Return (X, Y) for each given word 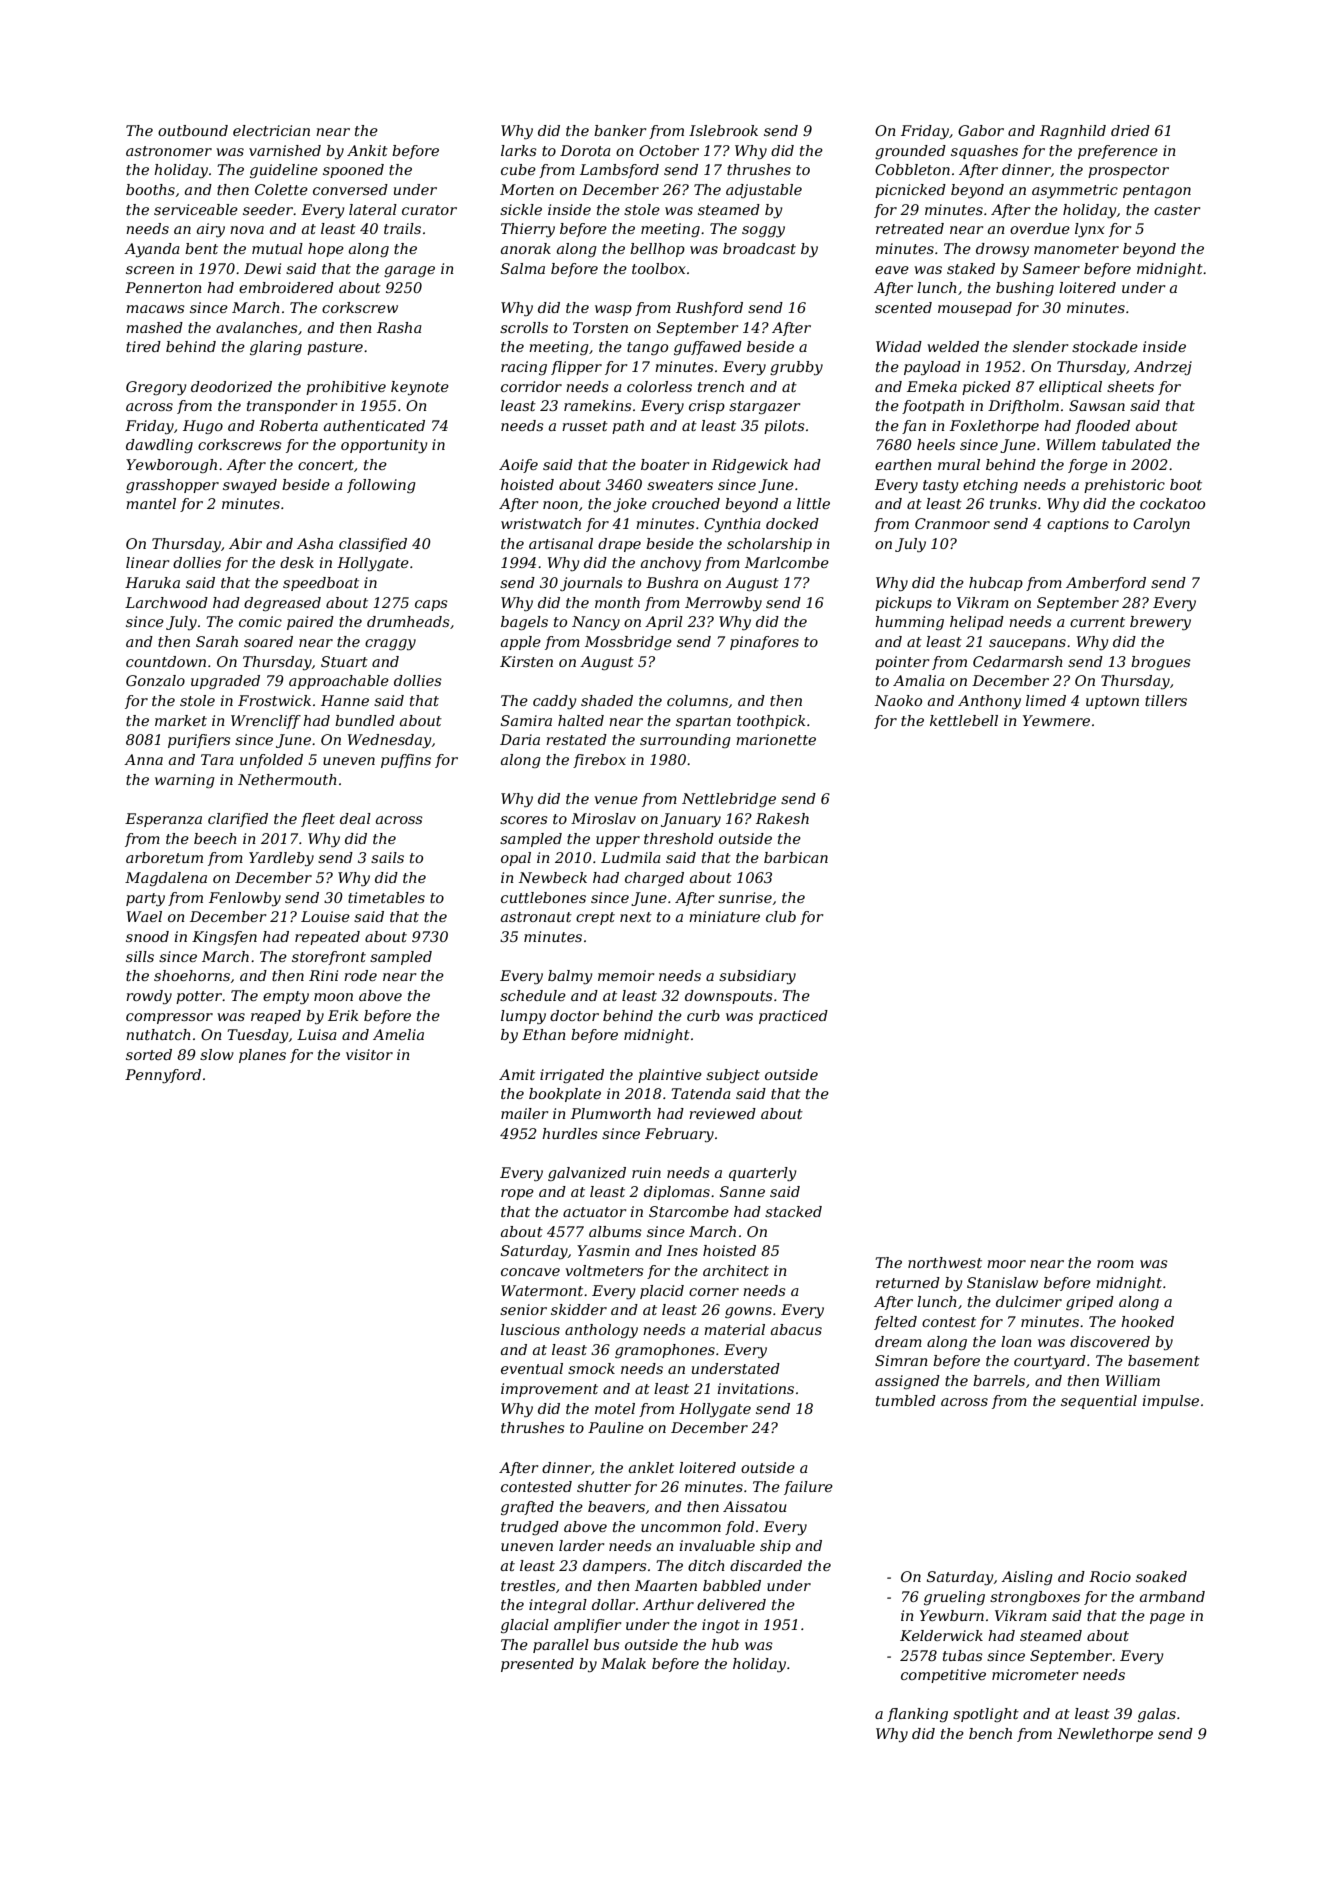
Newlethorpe (1105, 1735)
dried (1130, 130)
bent (201, 248)
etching (990, 486)
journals (591, 584)
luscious (530, 1329)
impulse (1170, 1402)
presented (537, 1665)
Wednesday (390, 741)
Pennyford (163, 1076)
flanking (917, 1715)
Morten (527, 189)
